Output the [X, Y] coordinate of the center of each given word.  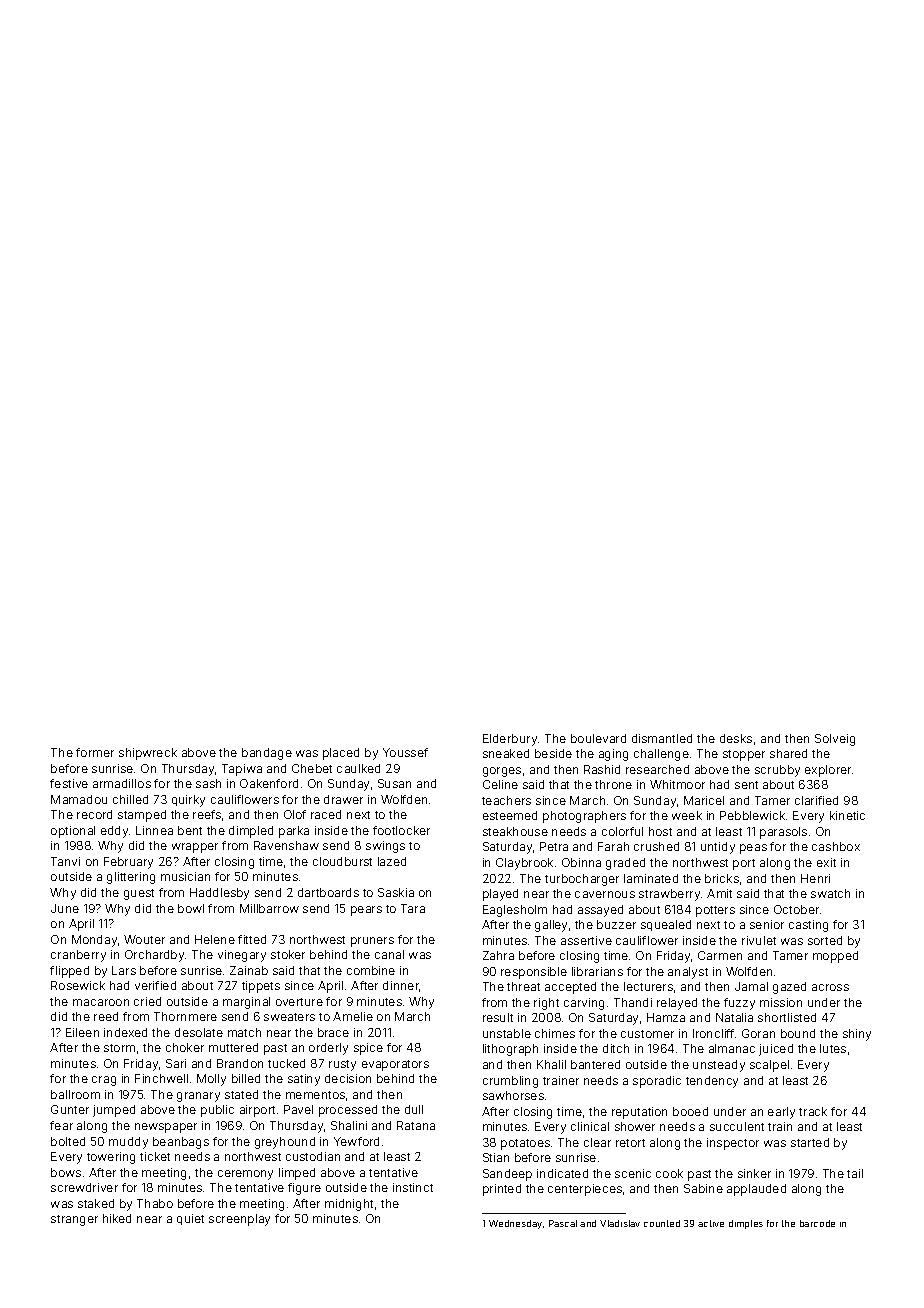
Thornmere [185, 1016]
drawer [343, 799]
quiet [190, 1219]
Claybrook [524, 864]
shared [788, 753]
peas [753, 849]
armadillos [122, 783]
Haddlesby [219, 894]
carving [584, 1004]
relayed [677, 1004]
